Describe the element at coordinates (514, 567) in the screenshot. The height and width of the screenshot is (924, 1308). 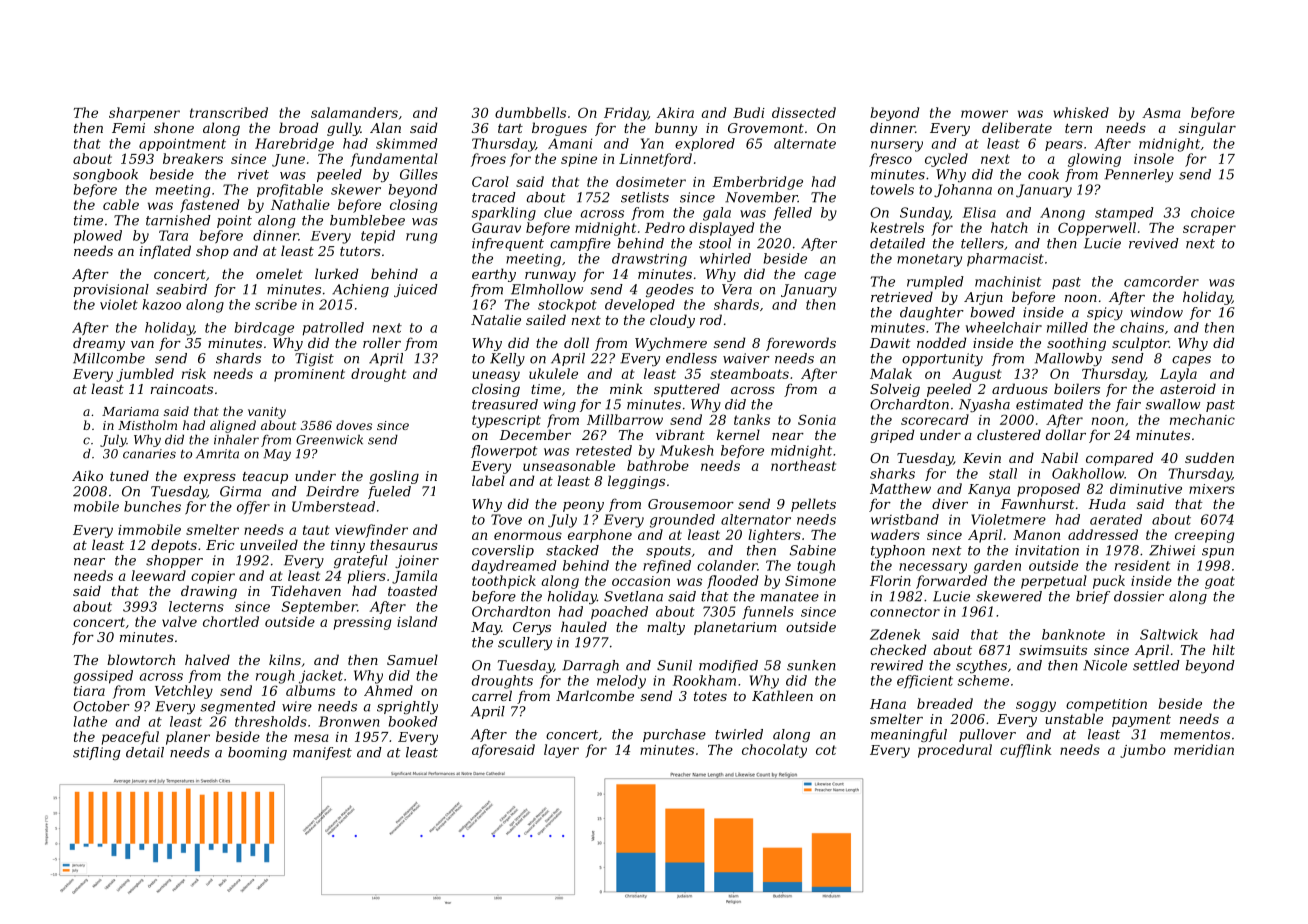
I see `daydreamed` at that location.
